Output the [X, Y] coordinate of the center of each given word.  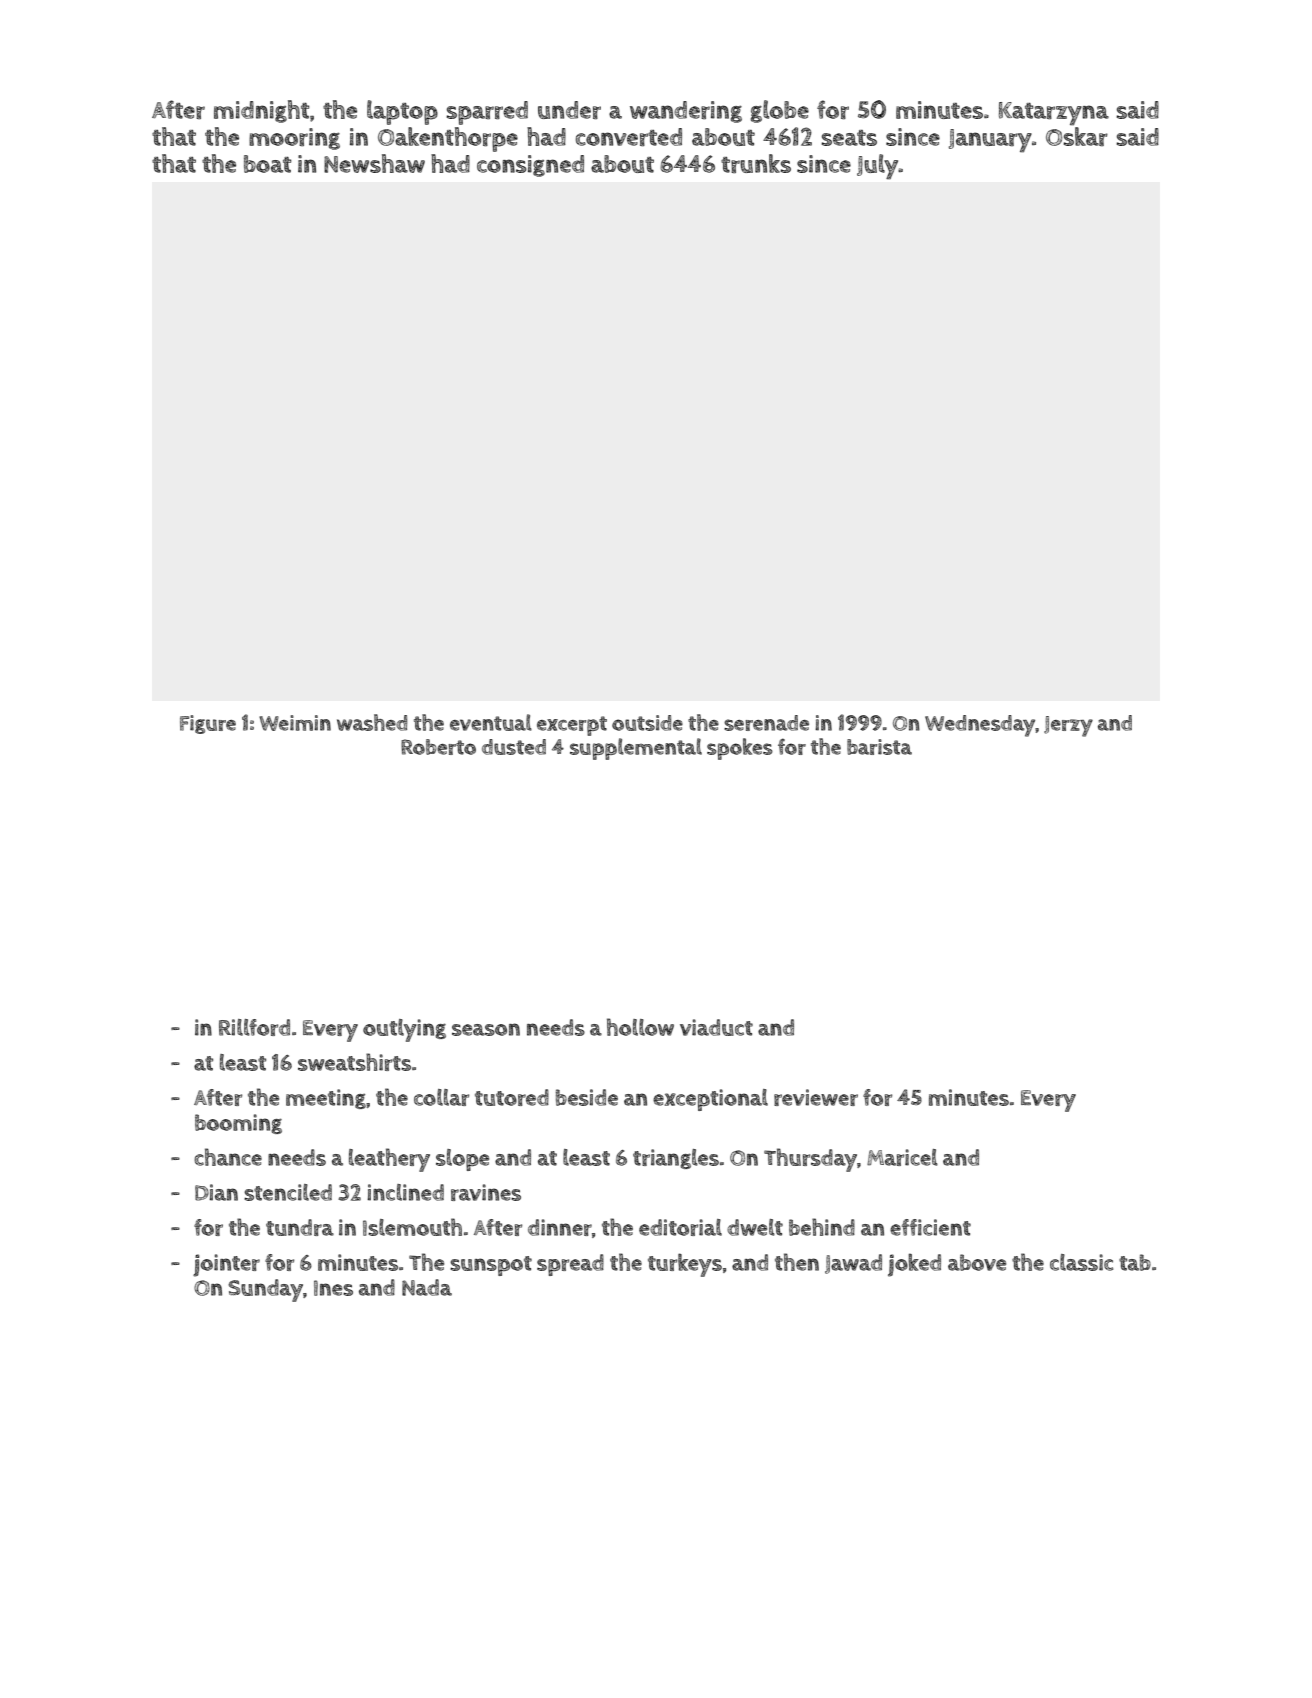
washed [372, 722]
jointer [226, 1265]
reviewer [816, 1097]
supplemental [636, 749]
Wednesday [980, 726]
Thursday [810, 1160]
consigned [530, 166]
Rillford [254, 1027]
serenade [766, 723]
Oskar [1077, 136]
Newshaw [374, 163]
